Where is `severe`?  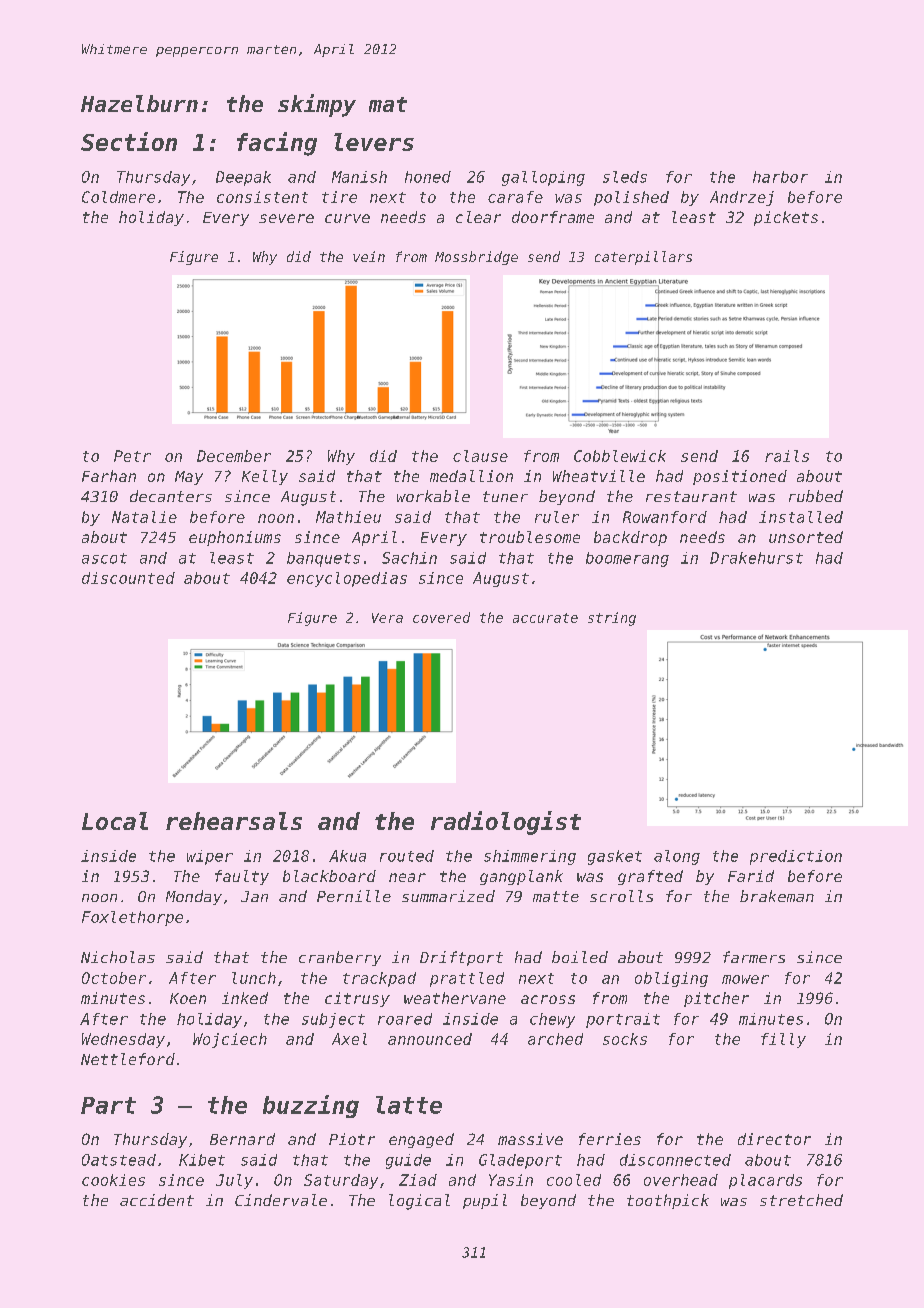
severe is located at coordinates (286, 218).
